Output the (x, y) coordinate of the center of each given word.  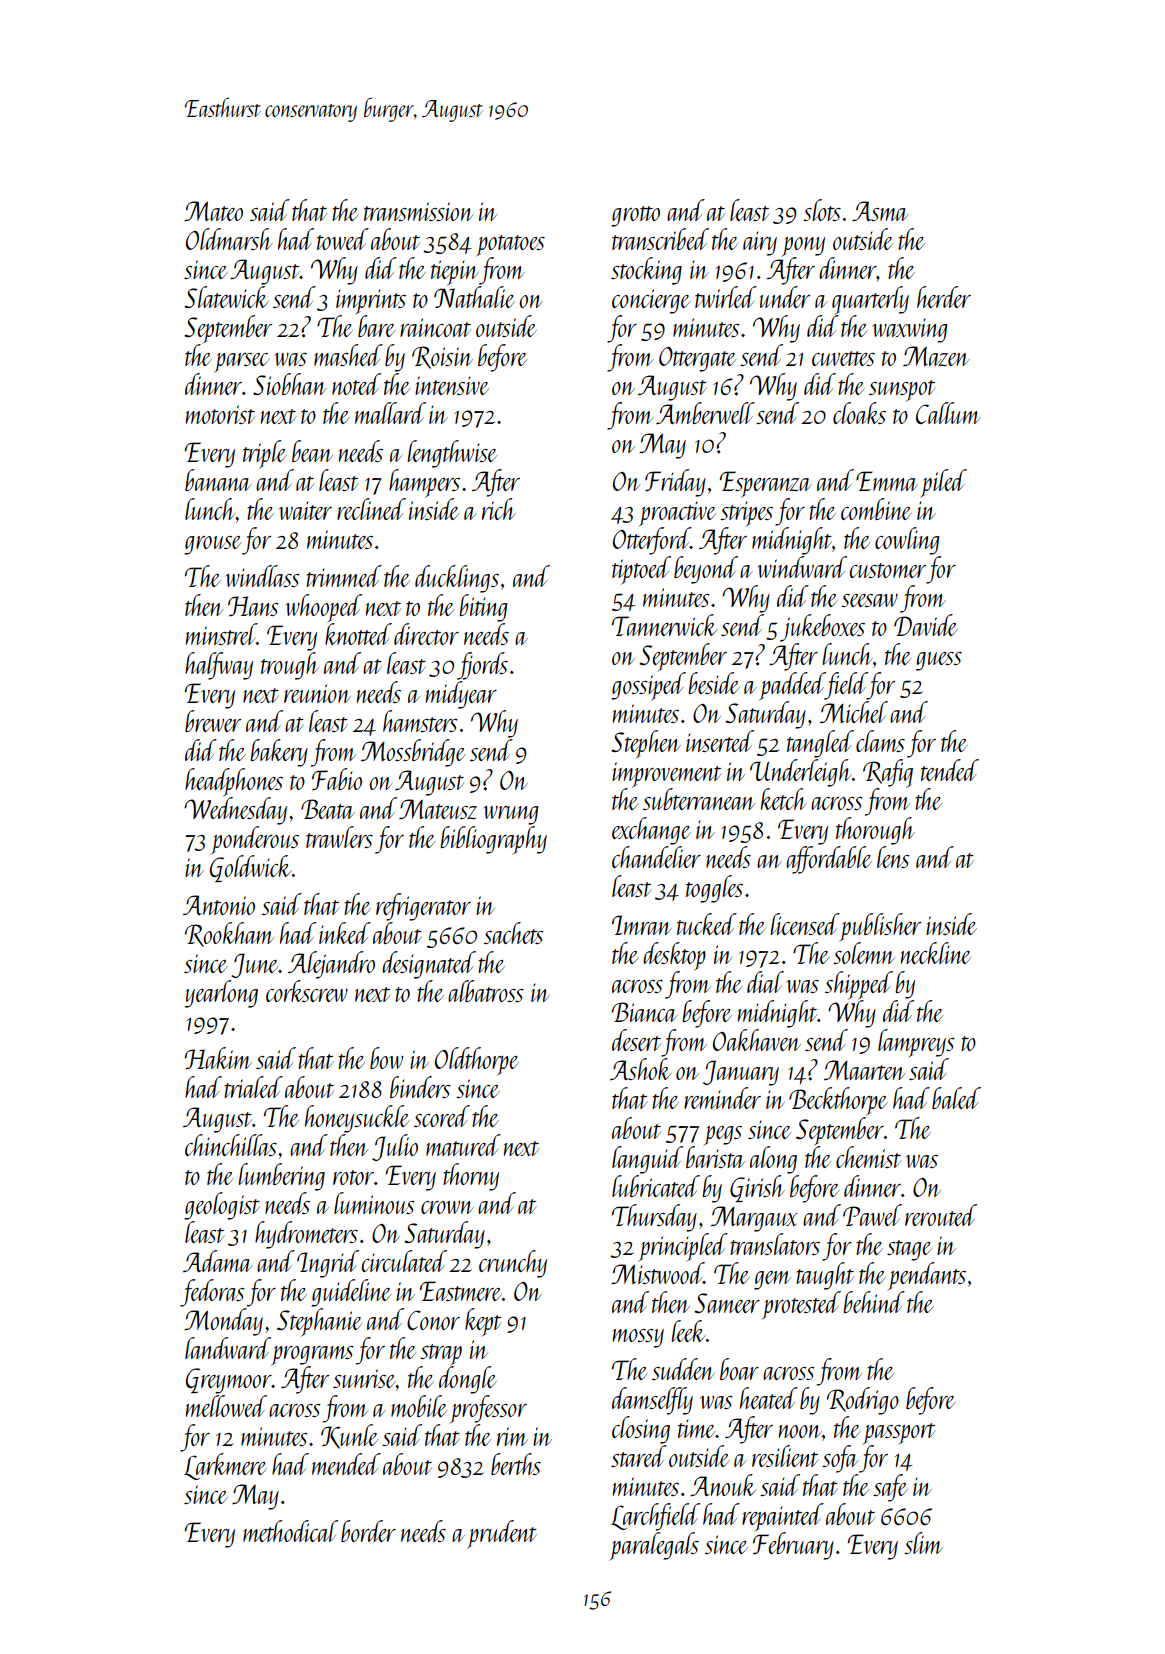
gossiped (648, 686)
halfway (219, 666)
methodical (290, 1531)
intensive (452, 385)
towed (343, 239)
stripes (746, 514)
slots (822, 210)
